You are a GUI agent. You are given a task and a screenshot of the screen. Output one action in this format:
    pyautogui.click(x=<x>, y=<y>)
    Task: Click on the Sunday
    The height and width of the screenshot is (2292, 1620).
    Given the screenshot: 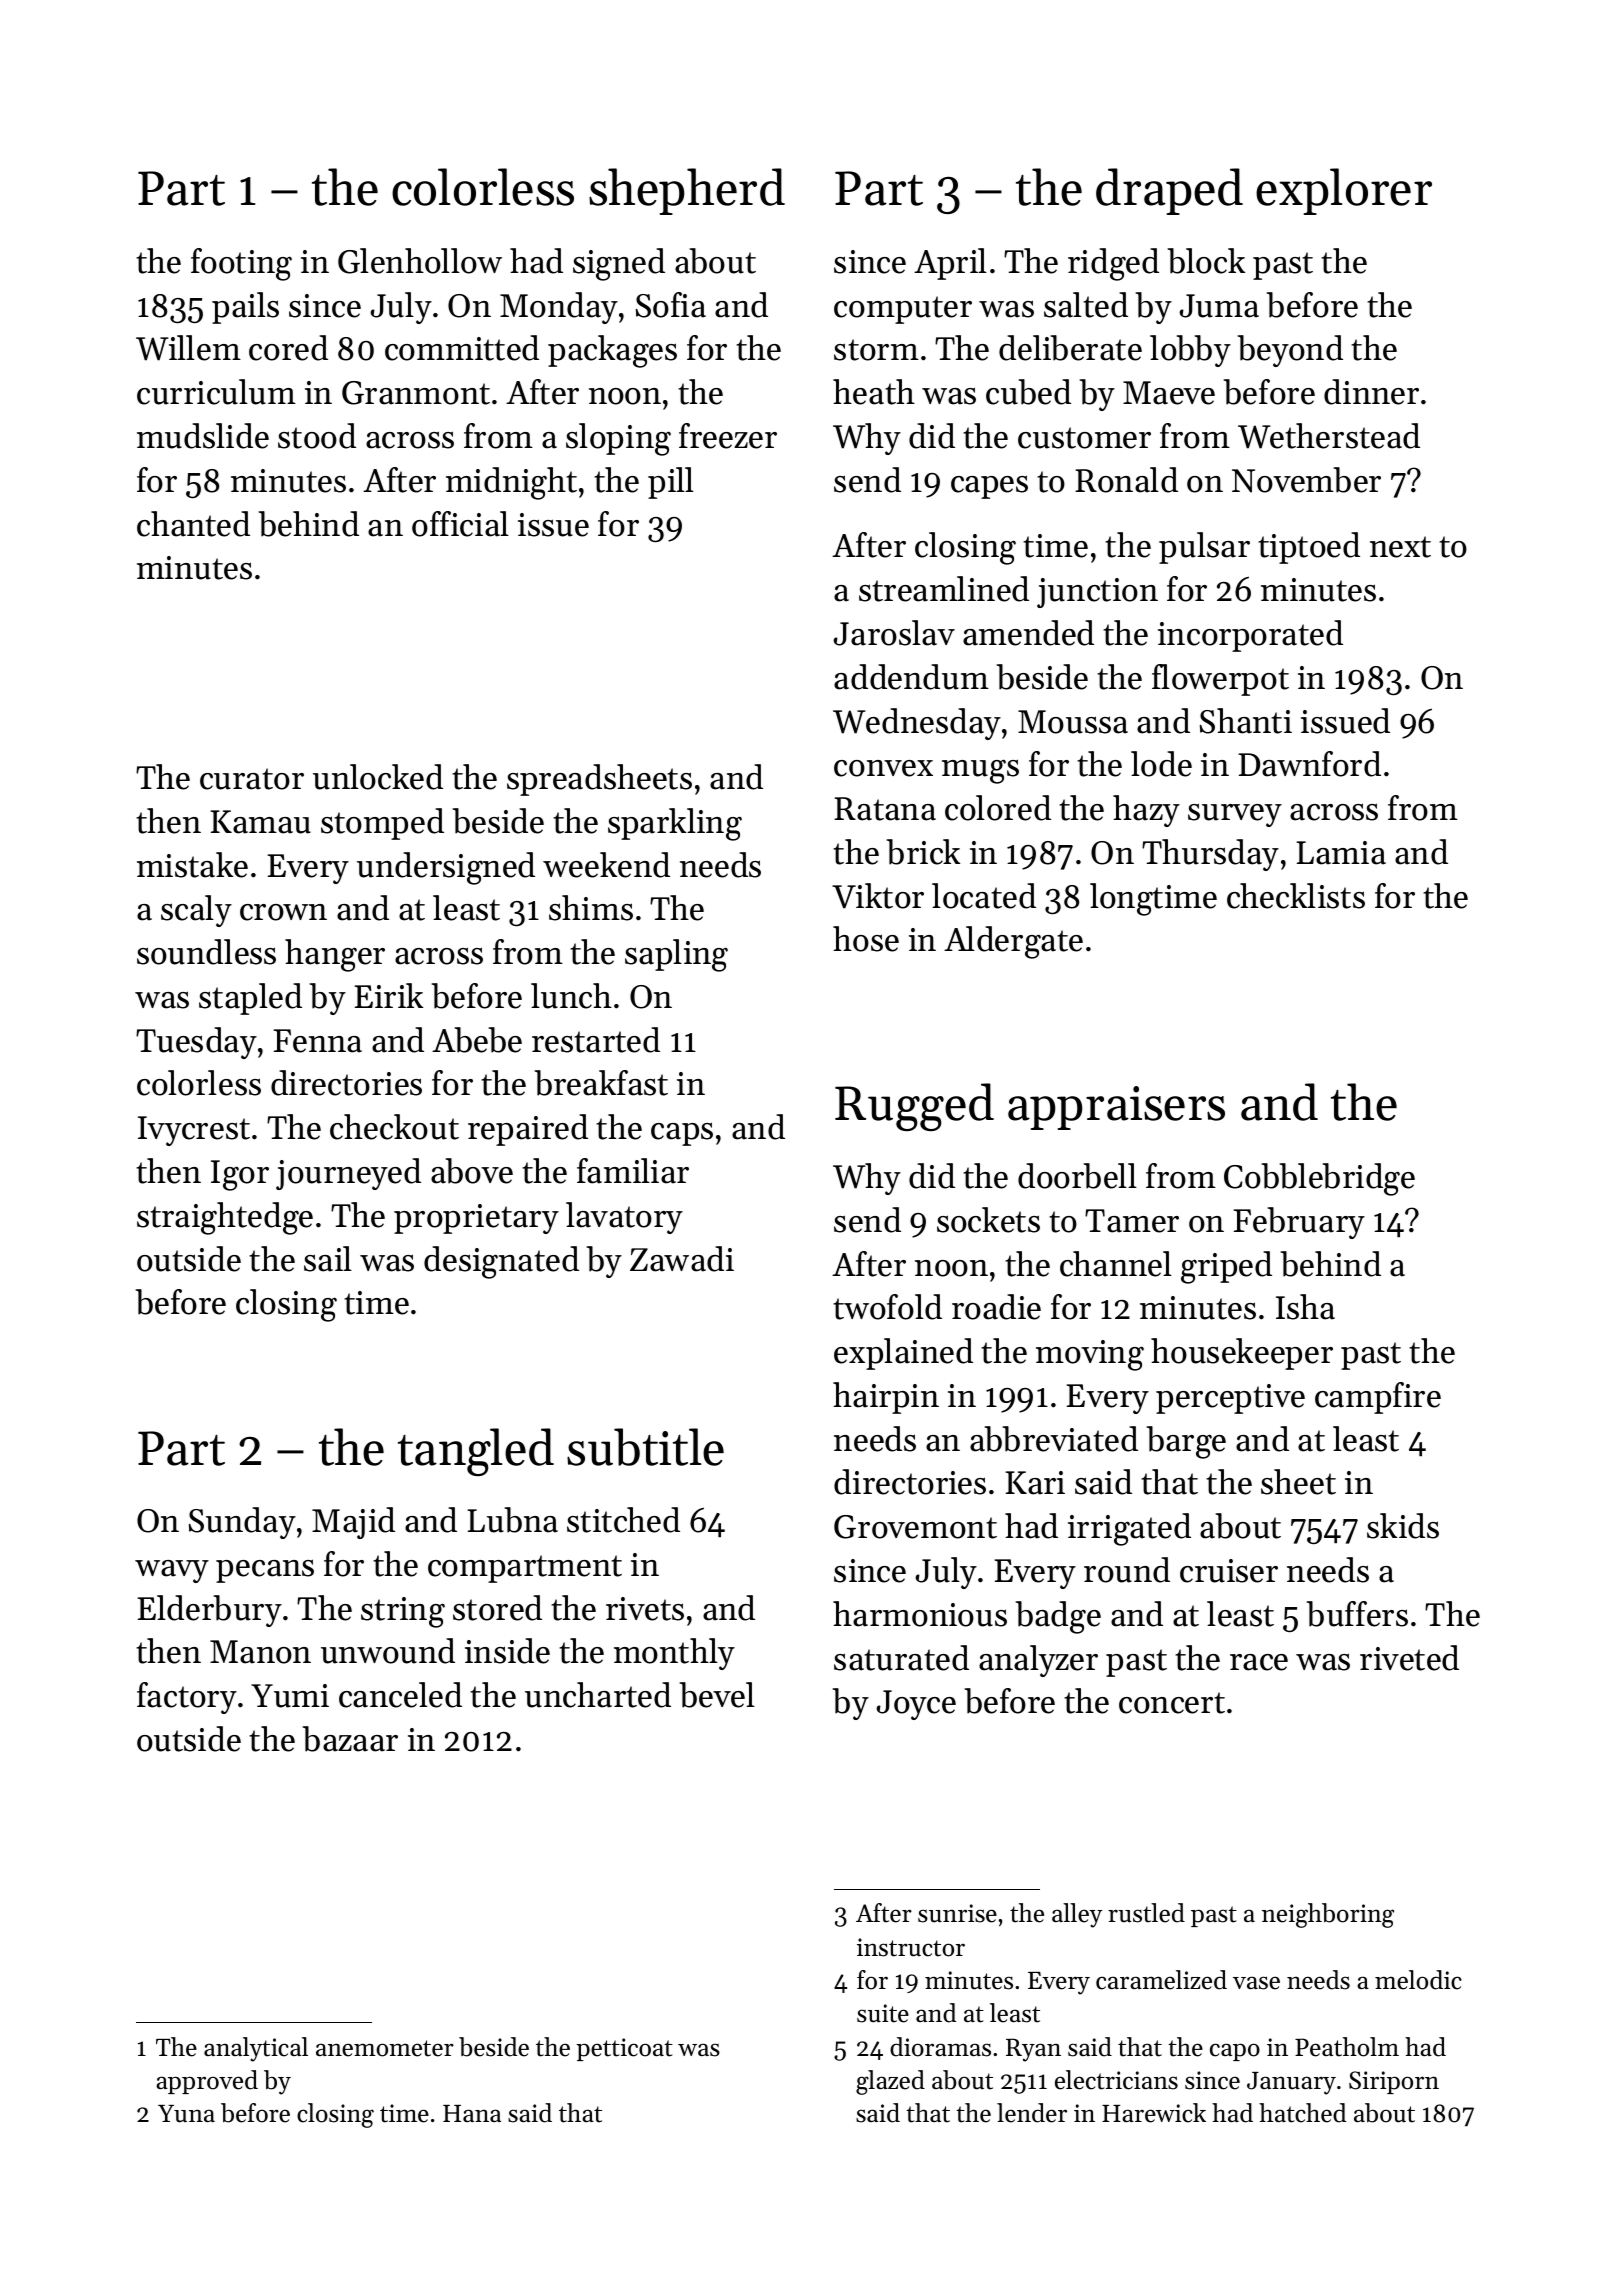 What is the action you would take?
    pyautogui.click(x=242, y=1523)
